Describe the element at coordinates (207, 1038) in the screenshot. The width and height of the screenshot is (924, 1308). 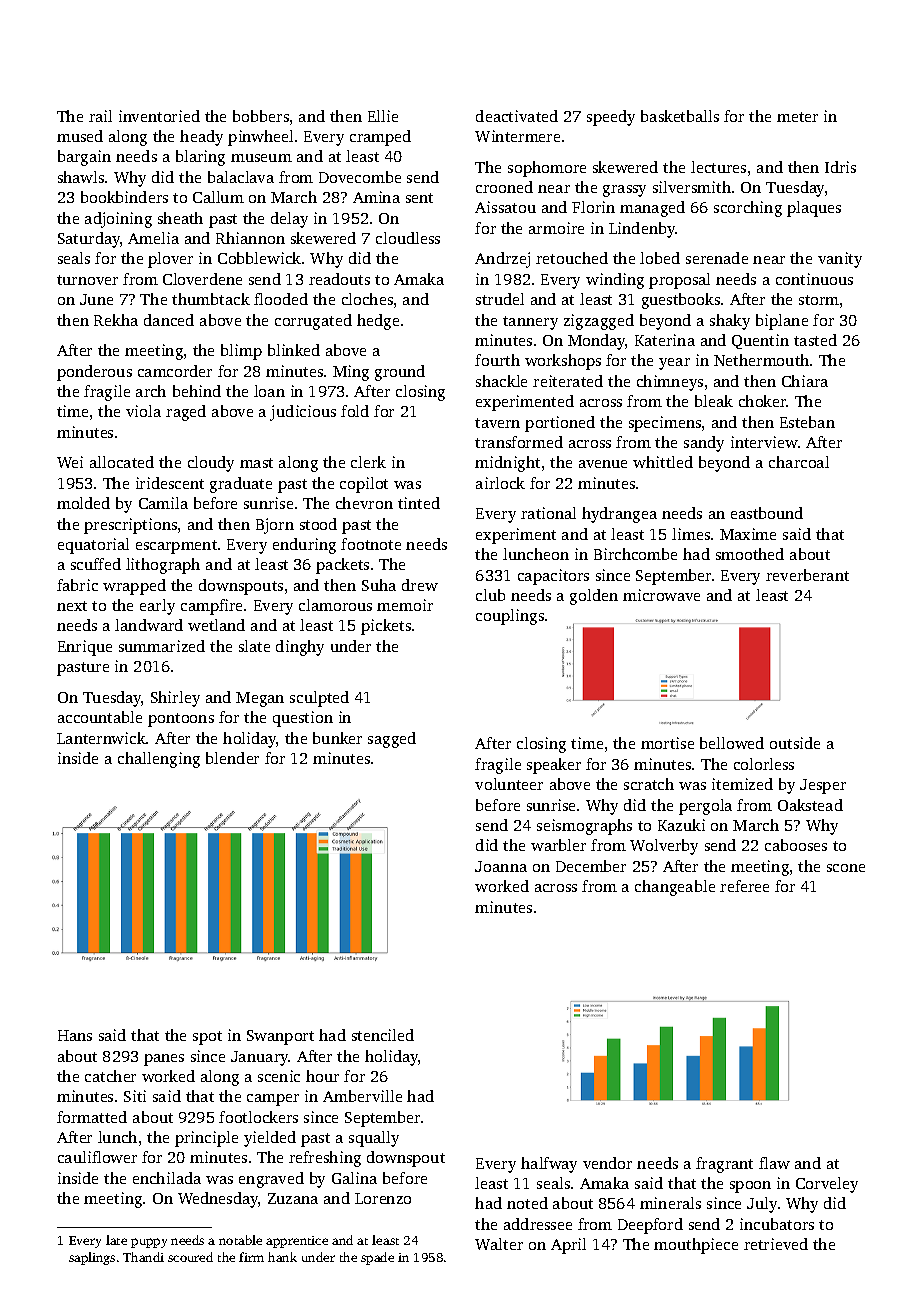
I see `spot` at that location.
